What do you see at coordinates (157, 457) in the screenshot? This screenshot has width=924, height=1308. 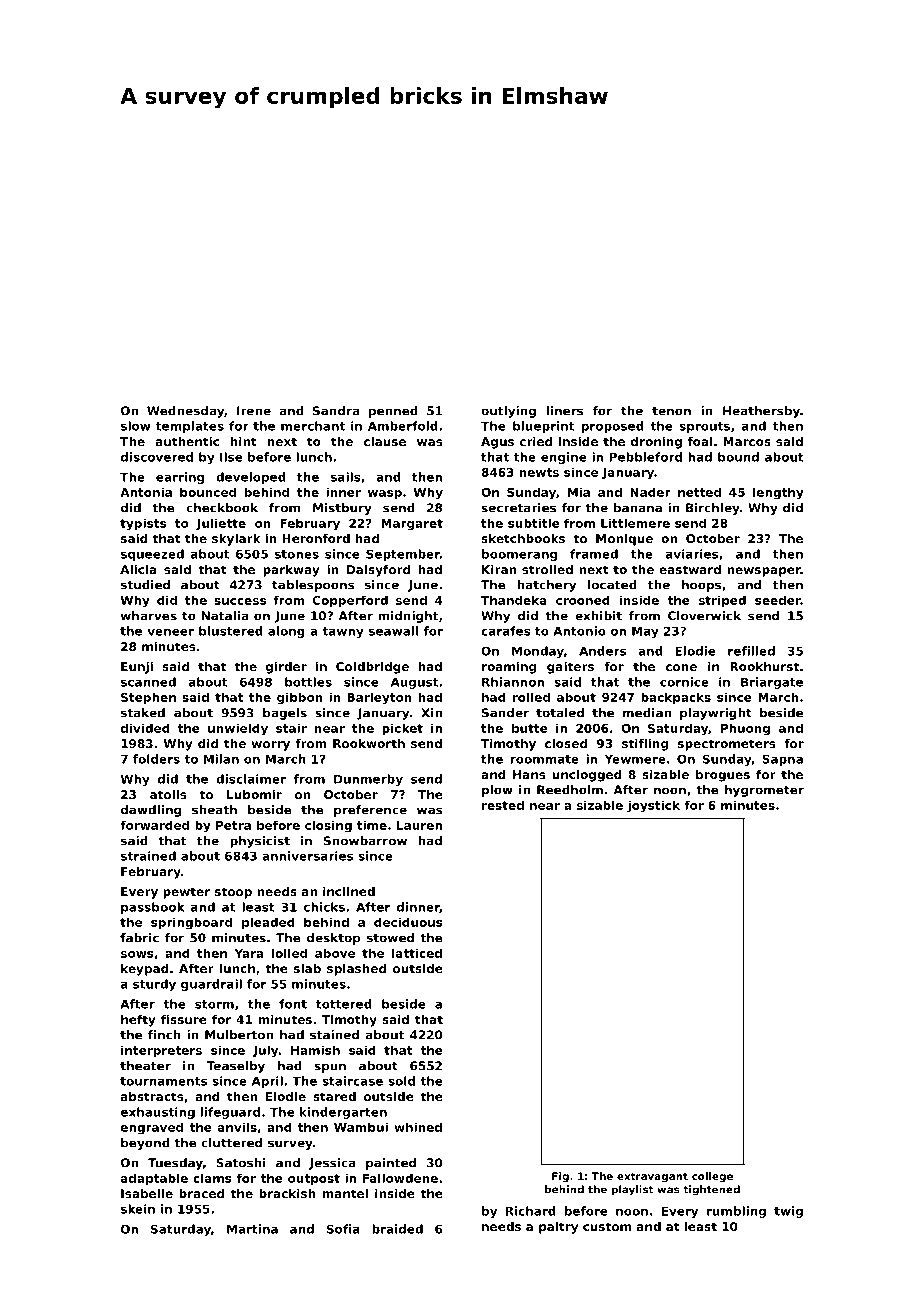 I see `discovered` at bounding box center [157, 457].
